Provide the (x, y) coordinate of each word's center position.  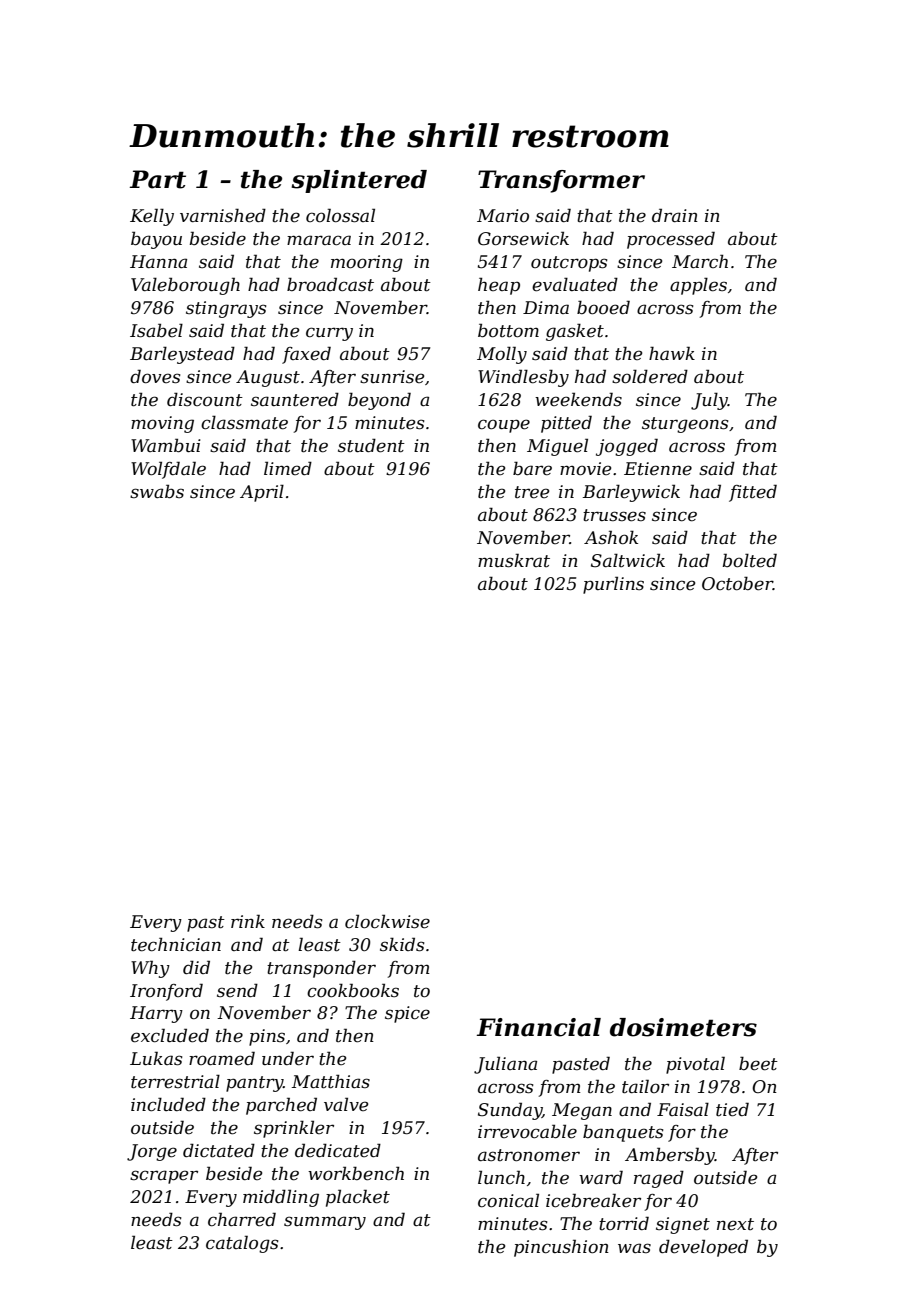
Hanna (158, 261)
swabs (157, 491)
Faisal (683, 1109)
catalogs (242, 1244)
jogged (627, 447)
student (371, 446)
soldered (650, 377)
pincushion (561, 1248)
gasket (575, 332)
